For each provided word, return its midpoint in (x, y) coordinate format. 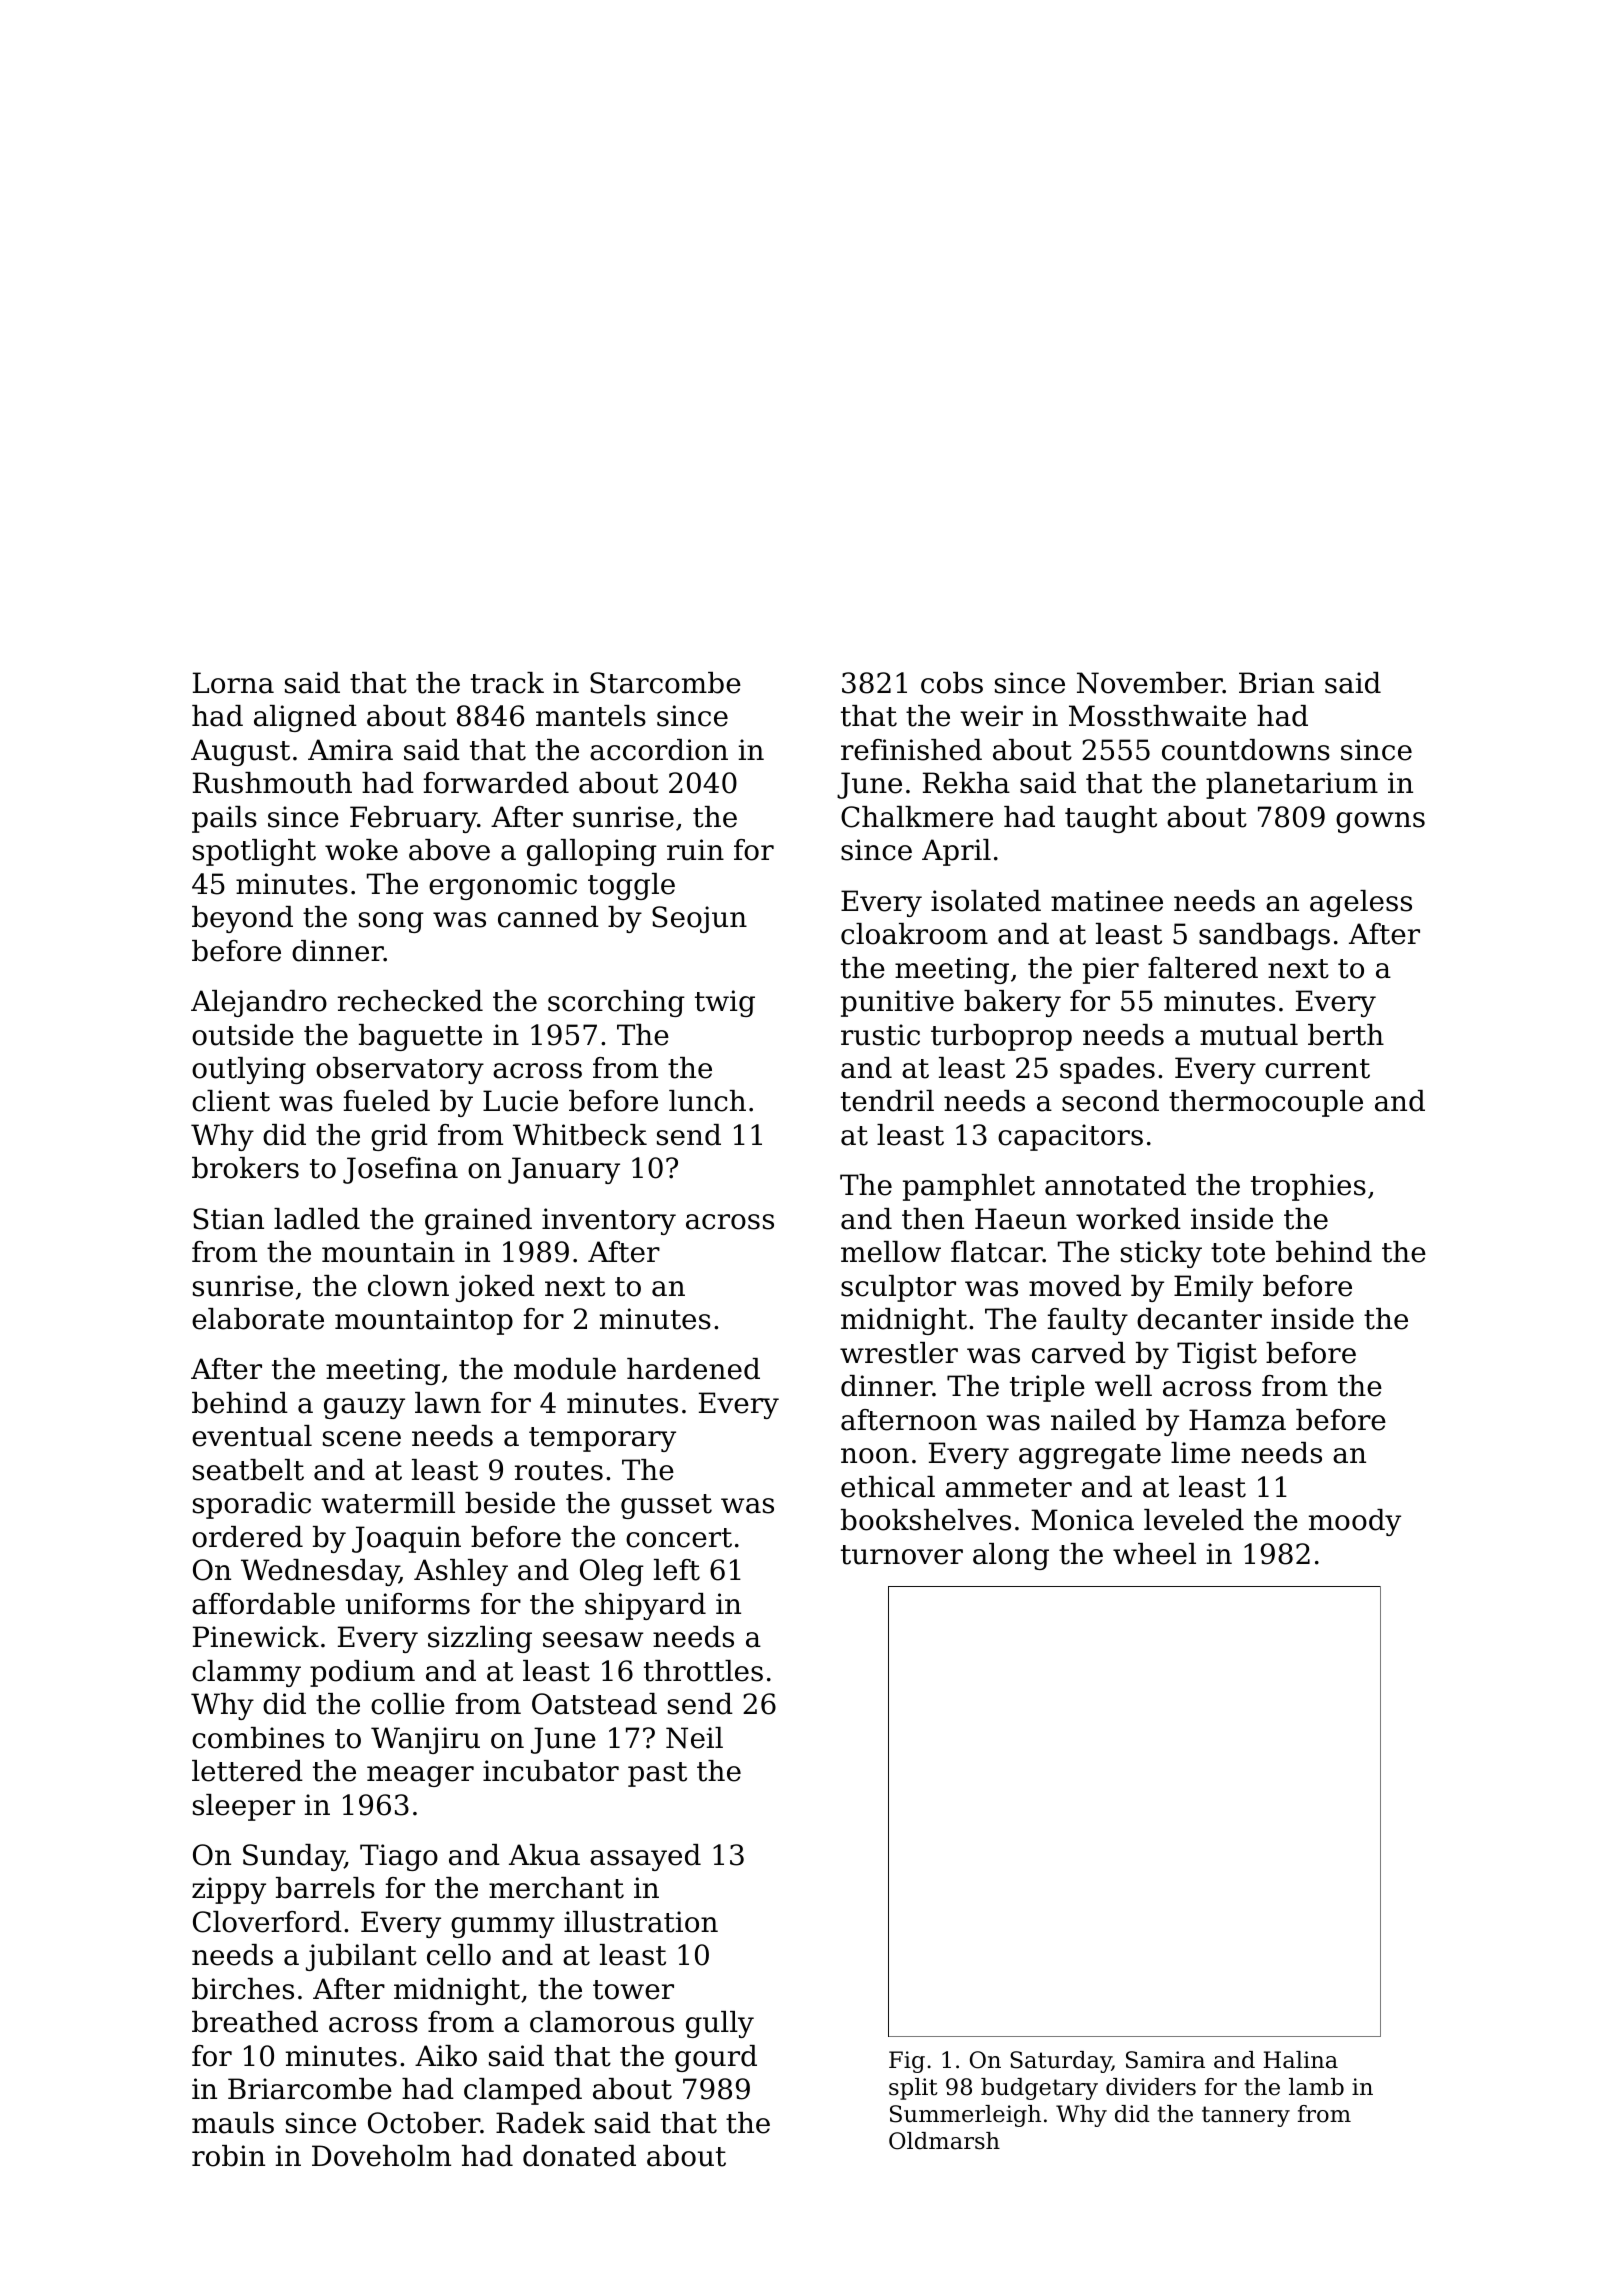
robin (228, 2156)
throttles (703, 1671)
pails (224, 819)
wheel (1154, 1554)
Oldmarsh (944, 2141)
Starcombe (665, 683)
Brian (1276, 683)
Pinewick (256, 1637)
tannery (1246, 2116)
